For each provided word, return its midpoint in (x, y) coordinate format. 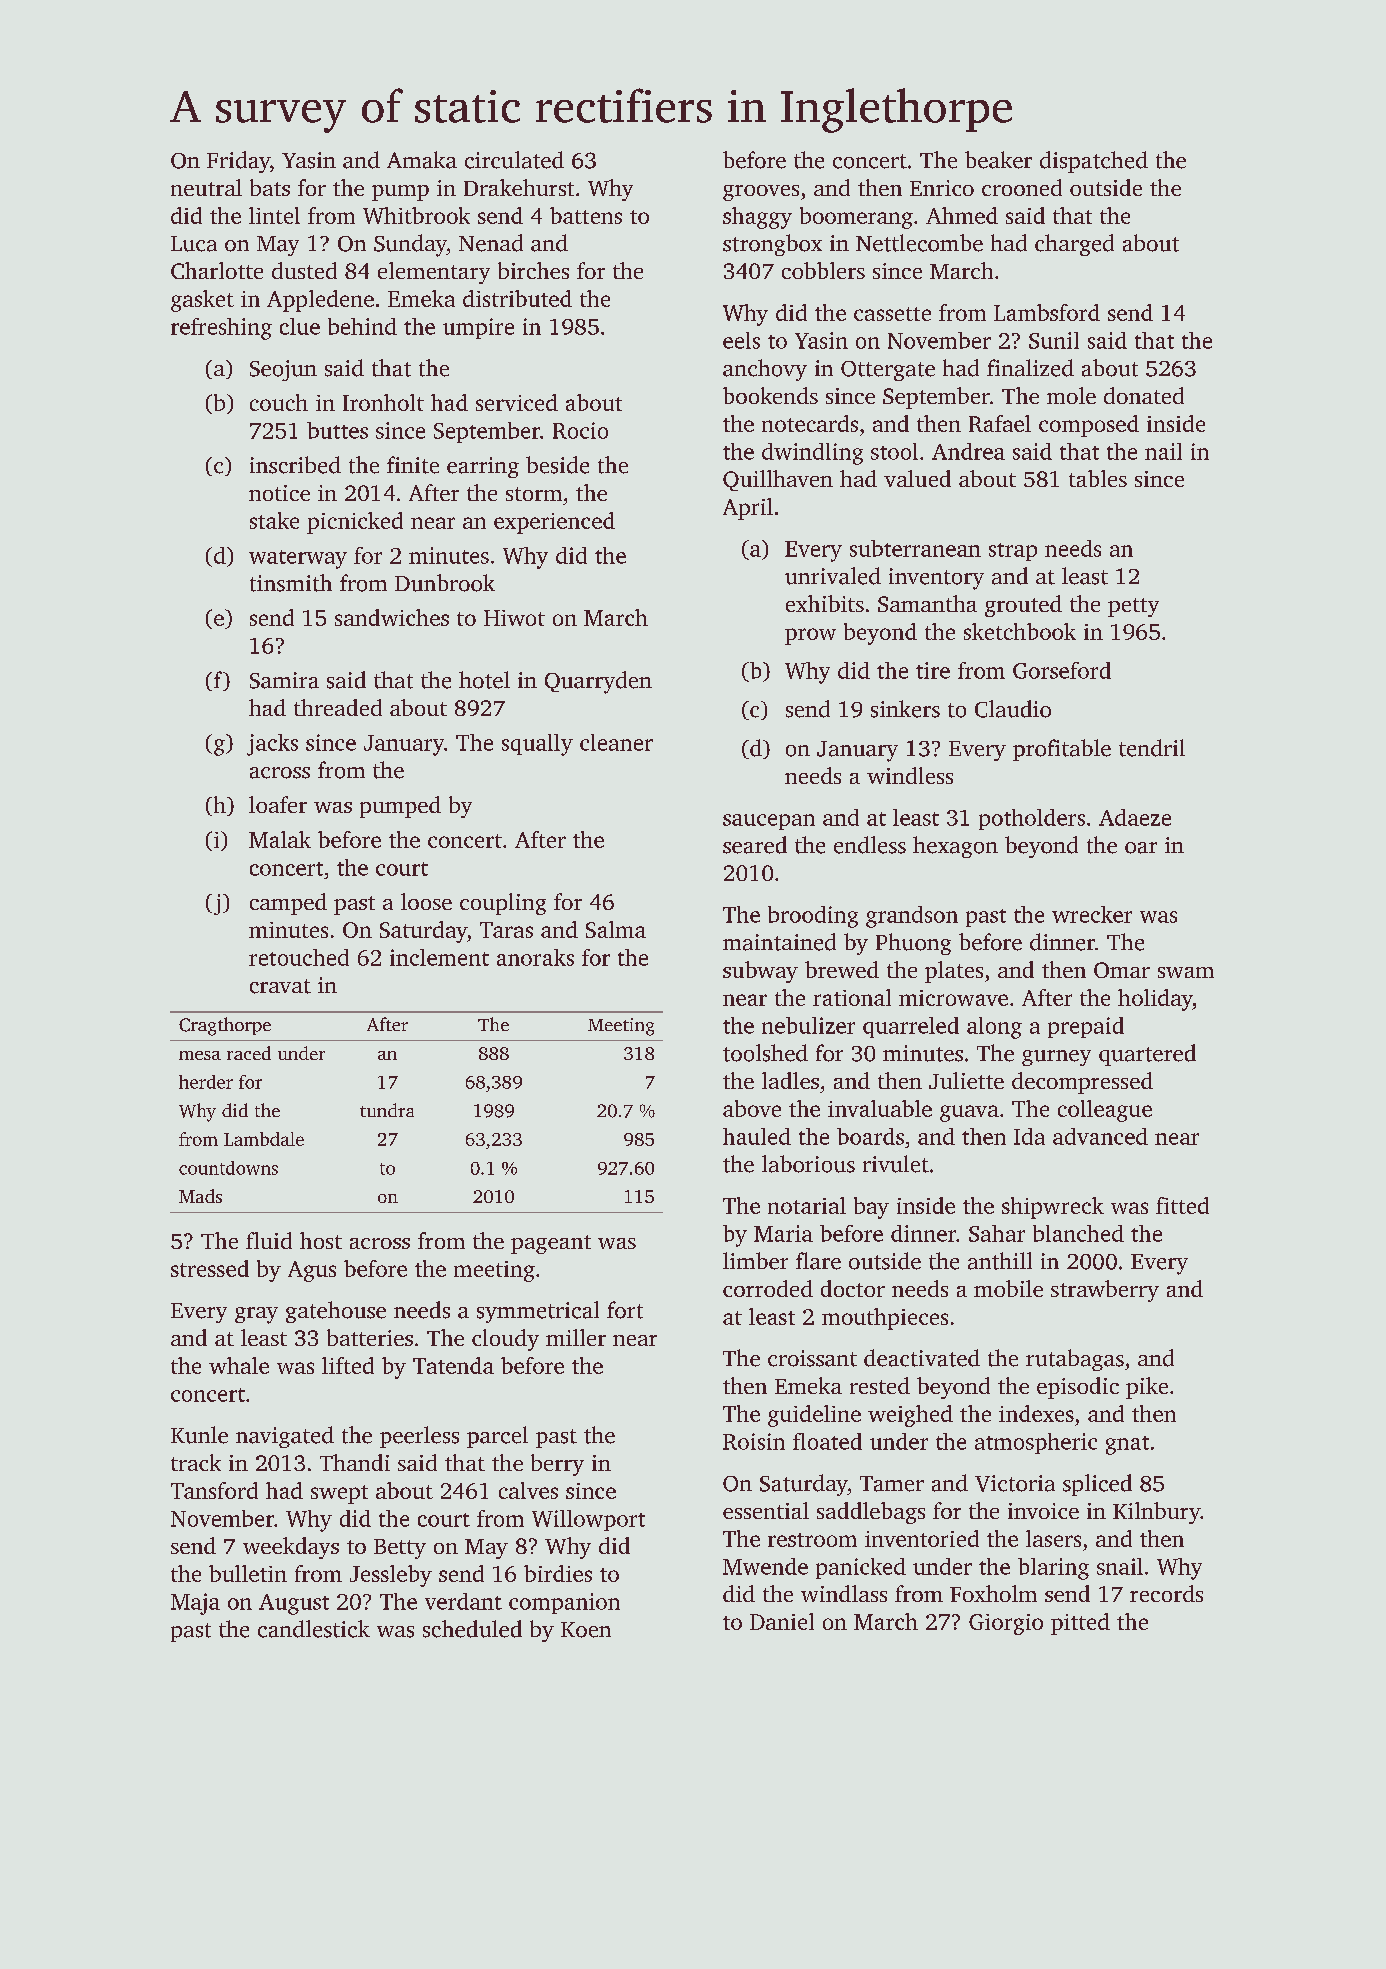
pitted (1080, 1624)
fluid (269, 1240)
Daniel (782, 1621)
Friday (238, 162)
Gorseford (1062, 670)
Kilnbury (1157, 1513)
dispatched (1094, 162)
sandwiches (392, 617)
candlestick (314, 1629)
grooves (761, 193)
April (748, 509)
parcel (497, 1437)
